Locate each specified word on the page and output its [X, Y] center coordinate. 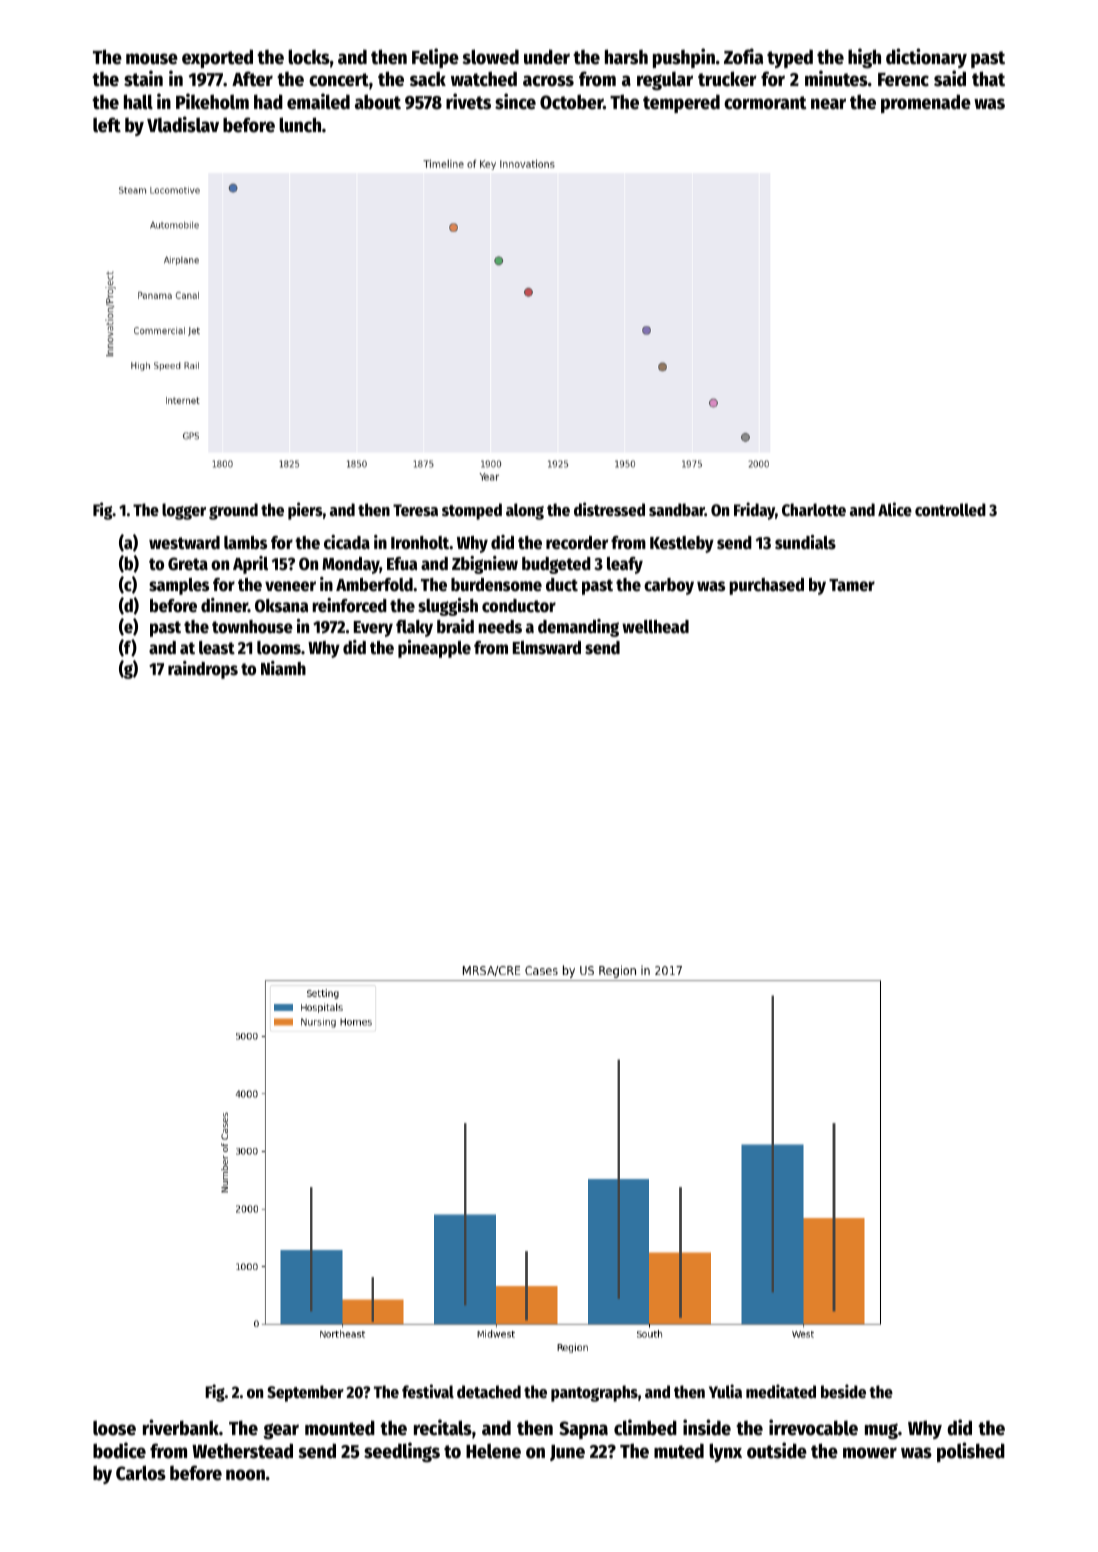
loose [114, 1428]
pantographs [594, 1393]
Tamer [852, 585]
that [988, 79]
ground [233, 511]
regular [665, 80]
